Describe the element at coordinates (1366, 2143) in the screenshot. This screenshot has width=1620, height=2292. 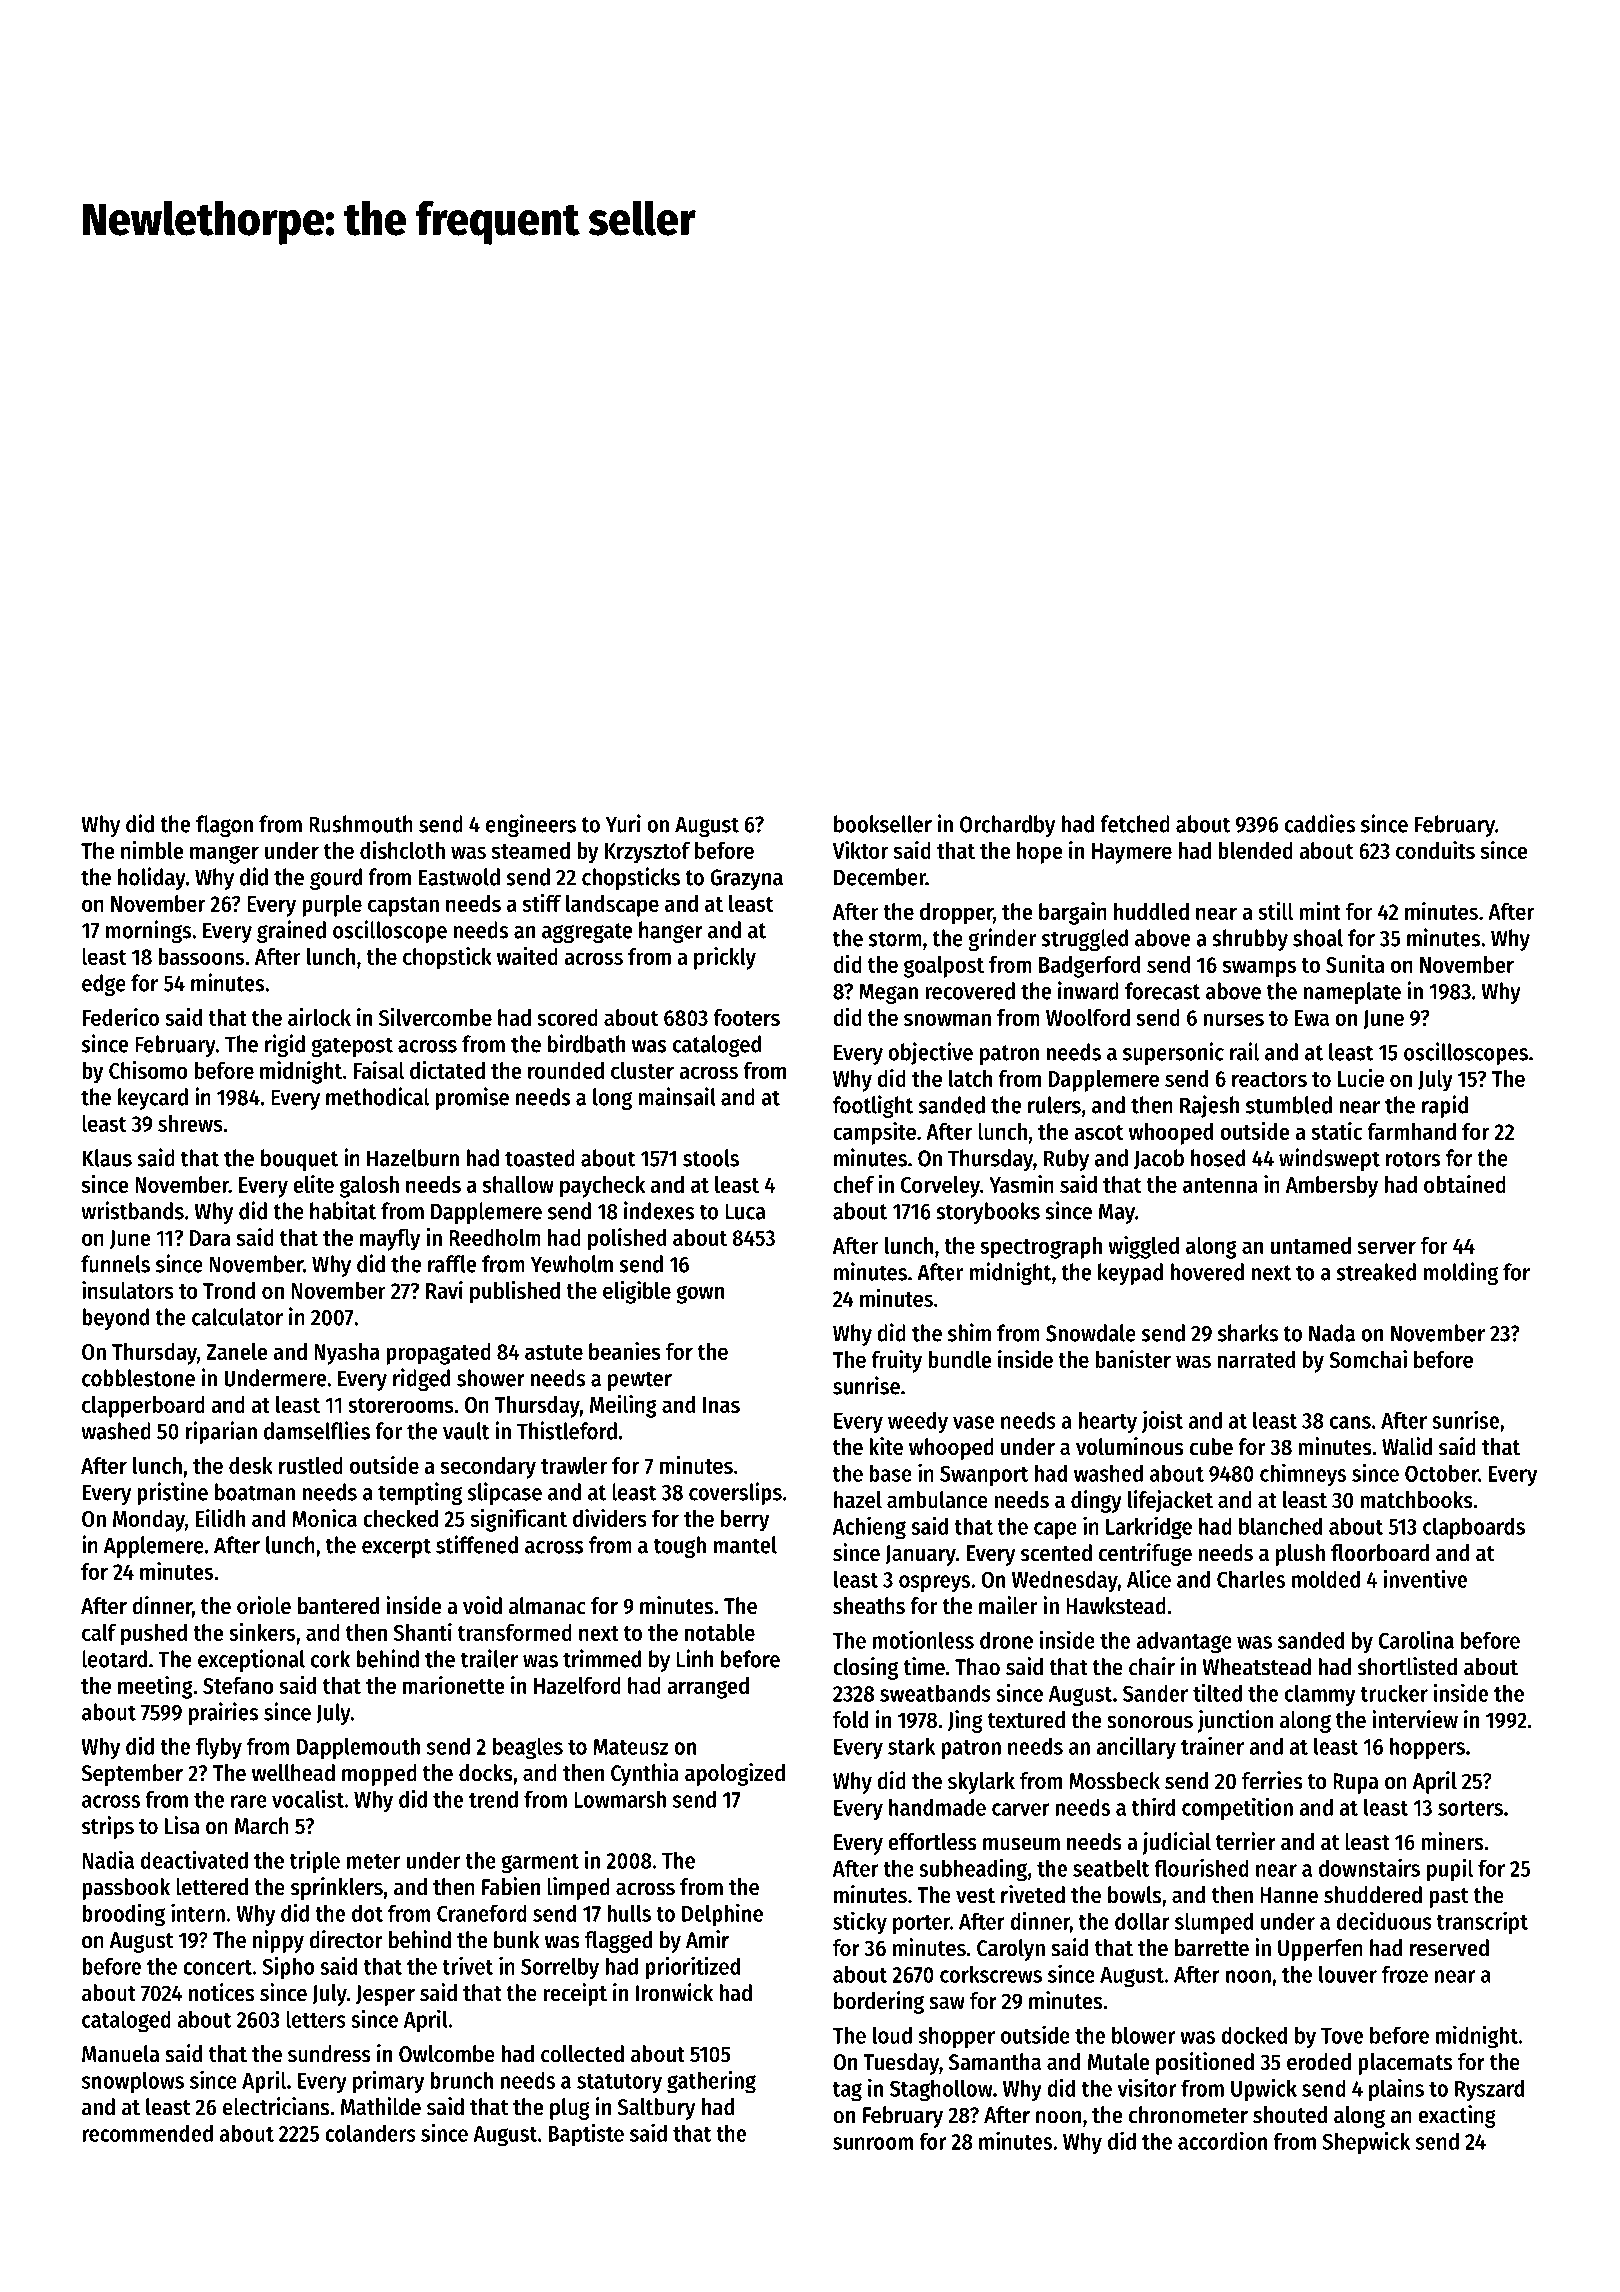
I see `Shepwick` at that location.
